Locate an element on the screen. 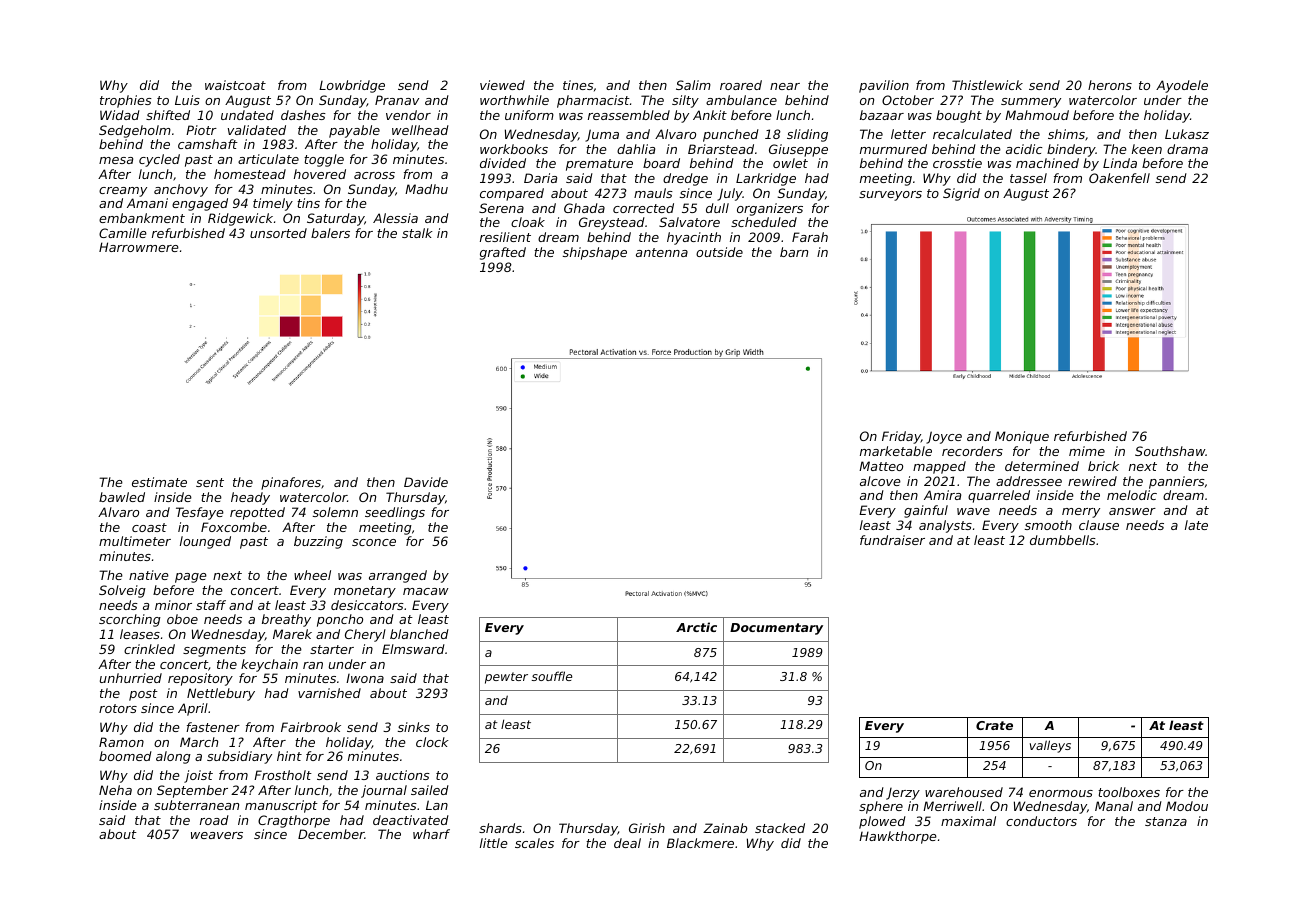 The image size is (1308, 924). Matteo is located at coordinates (881, 466).
